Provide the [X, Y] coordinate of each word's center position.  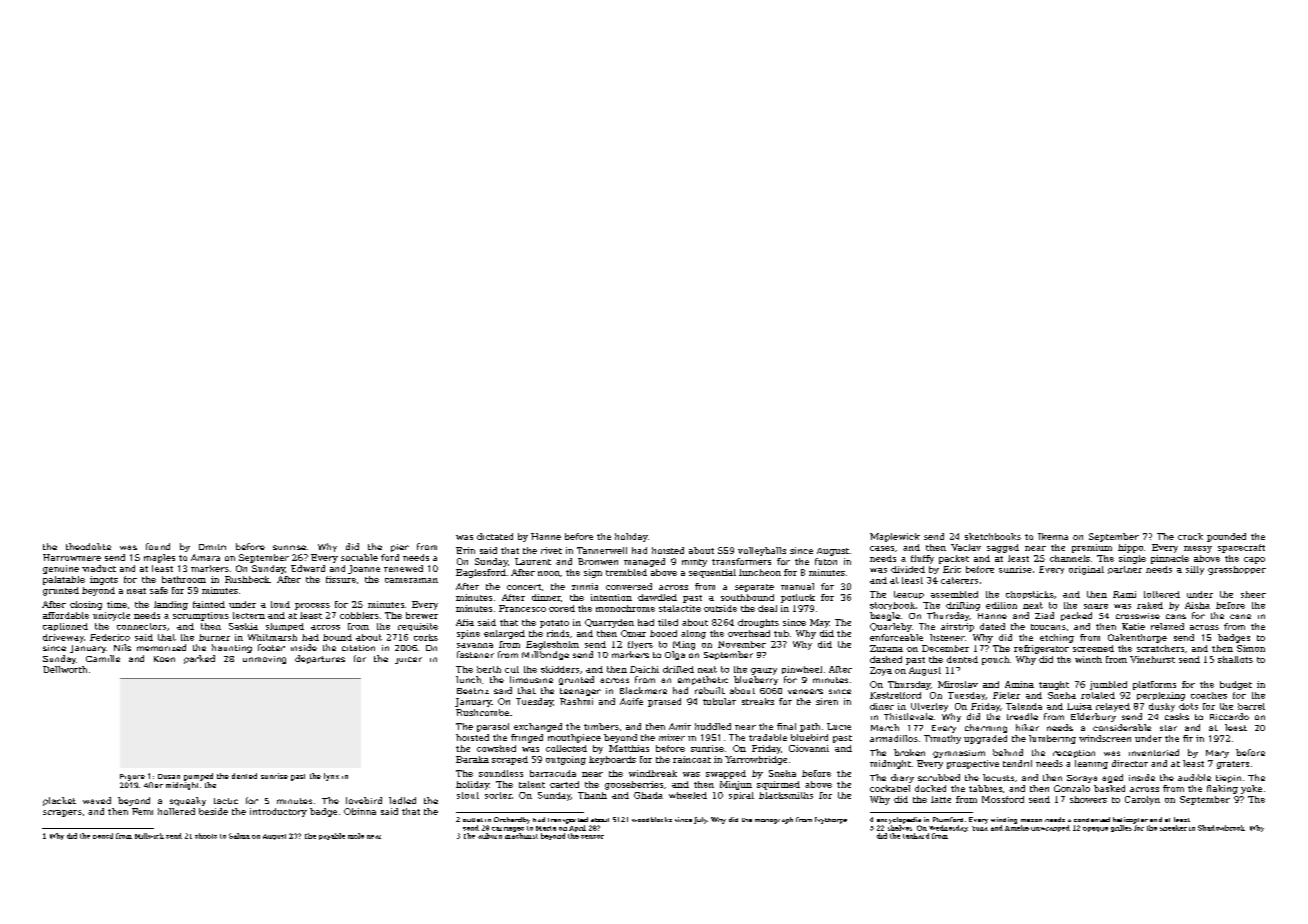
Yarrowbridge [756, 760]
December [945, 648]
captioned [65, 627]
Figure [132, 777]
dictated [495, 536]
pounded [1226, 537]
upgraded [985, 739]
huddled [713, 726]
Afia [465, 622]
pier [400, 548]
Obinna [360, 811]
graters [1233, 765]
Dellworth [65, 669]
